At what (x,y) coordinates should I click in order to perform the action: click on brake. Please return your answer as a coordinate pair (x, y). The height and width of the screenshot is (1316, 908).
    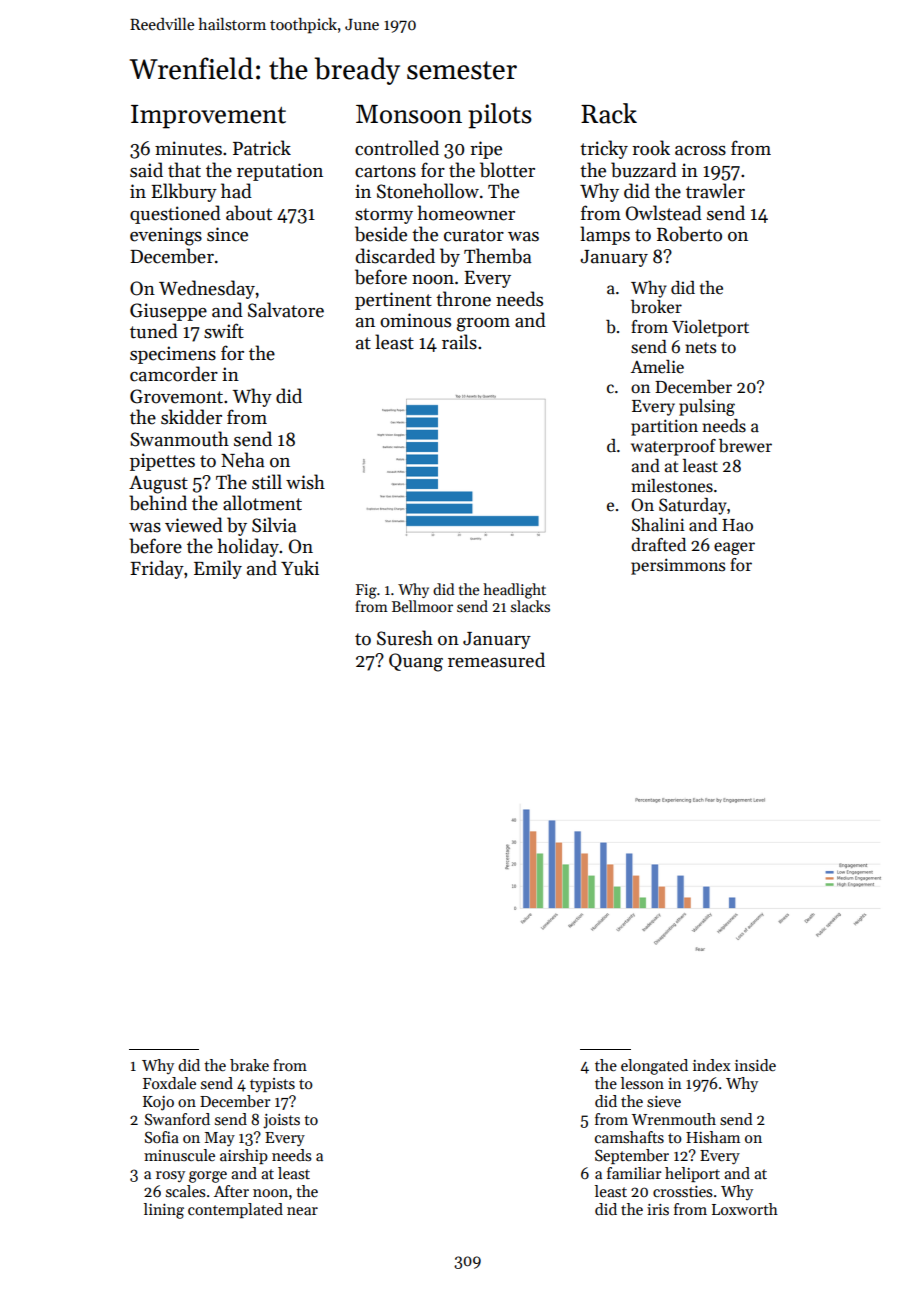
    Looking at the image, I should click on (249, 1065).
